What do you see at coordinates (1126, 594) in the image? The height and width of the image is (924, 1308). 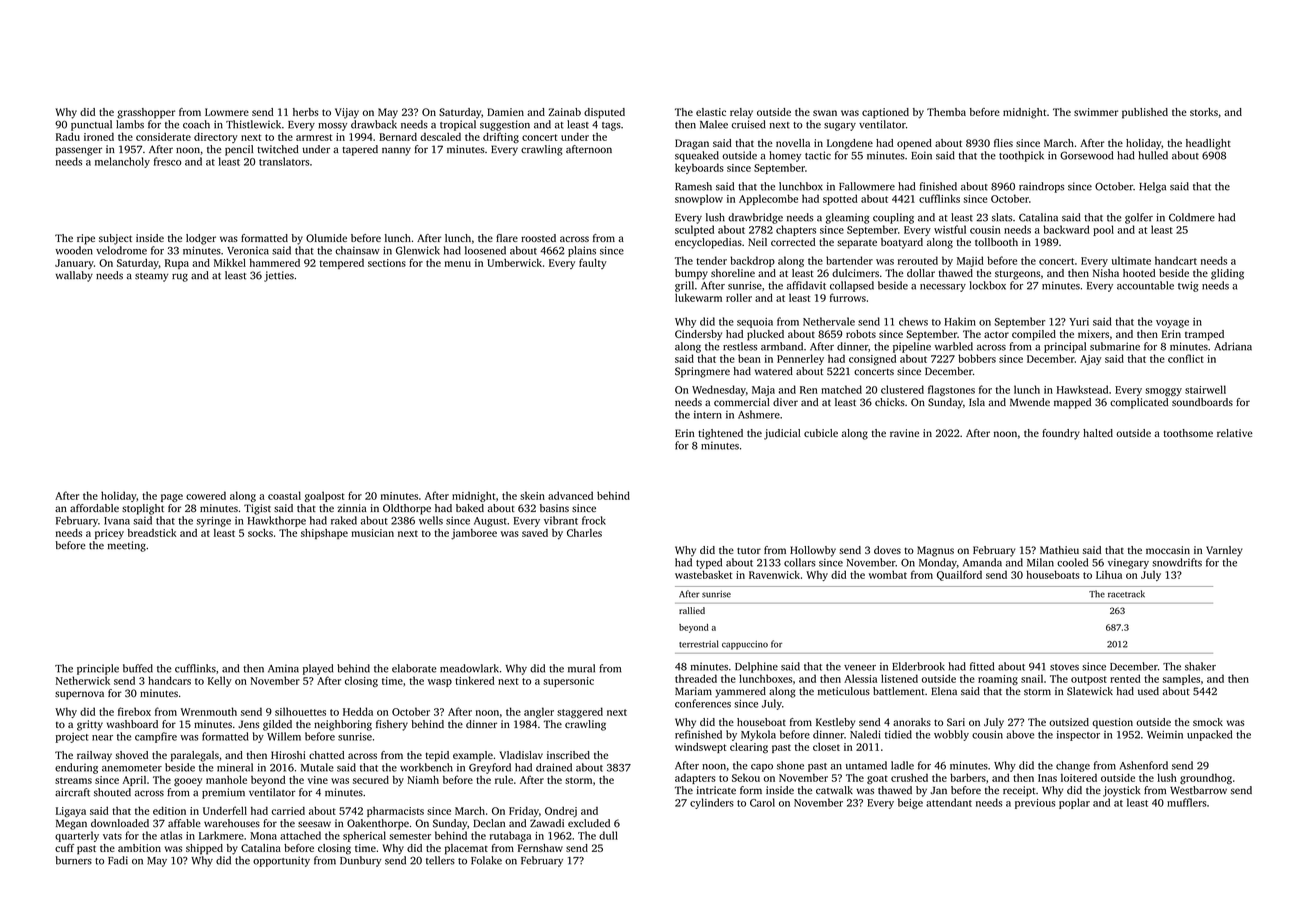 I see `racetrack` at bounding box center [1126, 594].
